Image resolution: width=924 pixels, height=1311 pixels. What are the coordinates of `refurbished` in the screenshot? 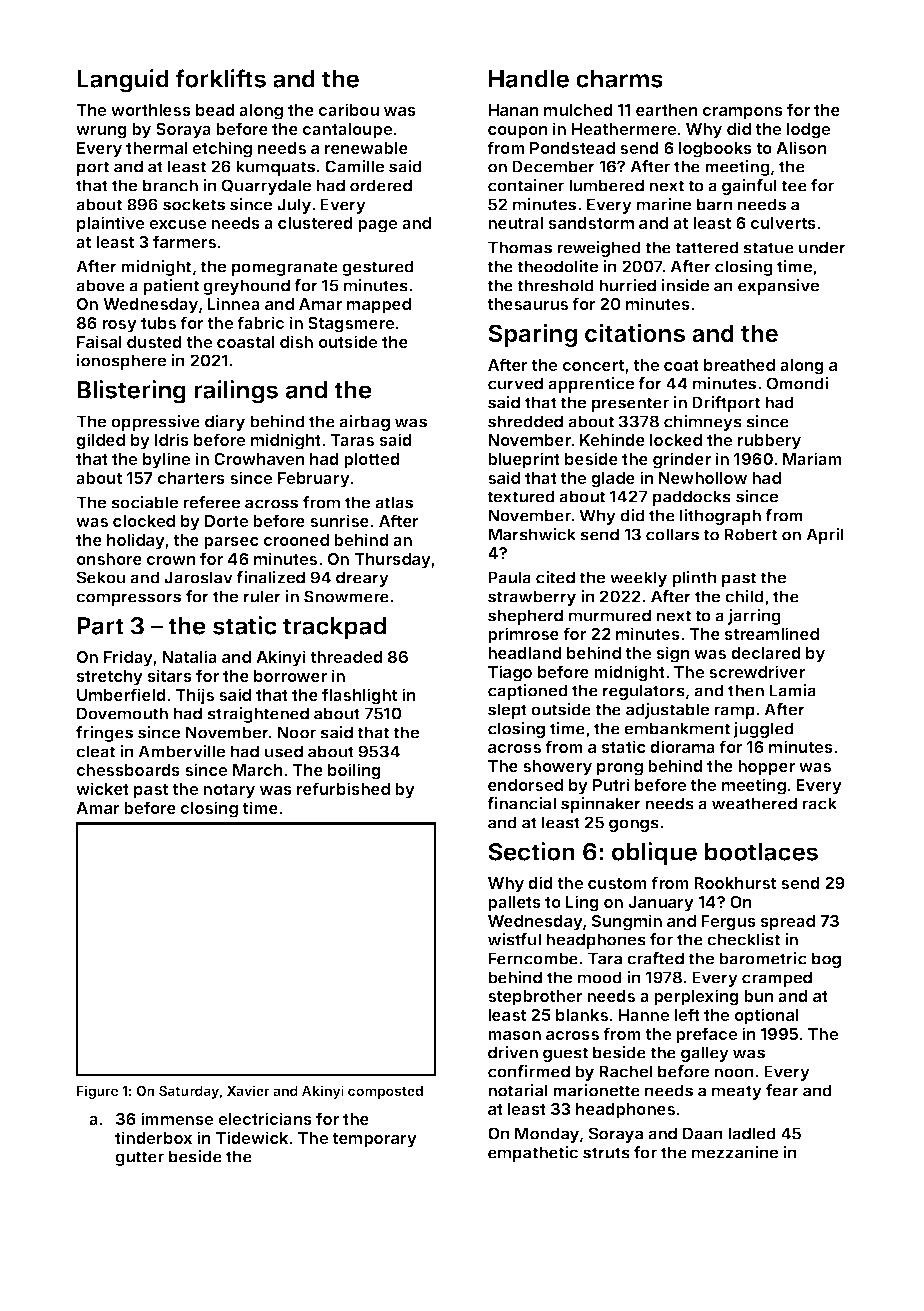 It's located at (343, 788).
